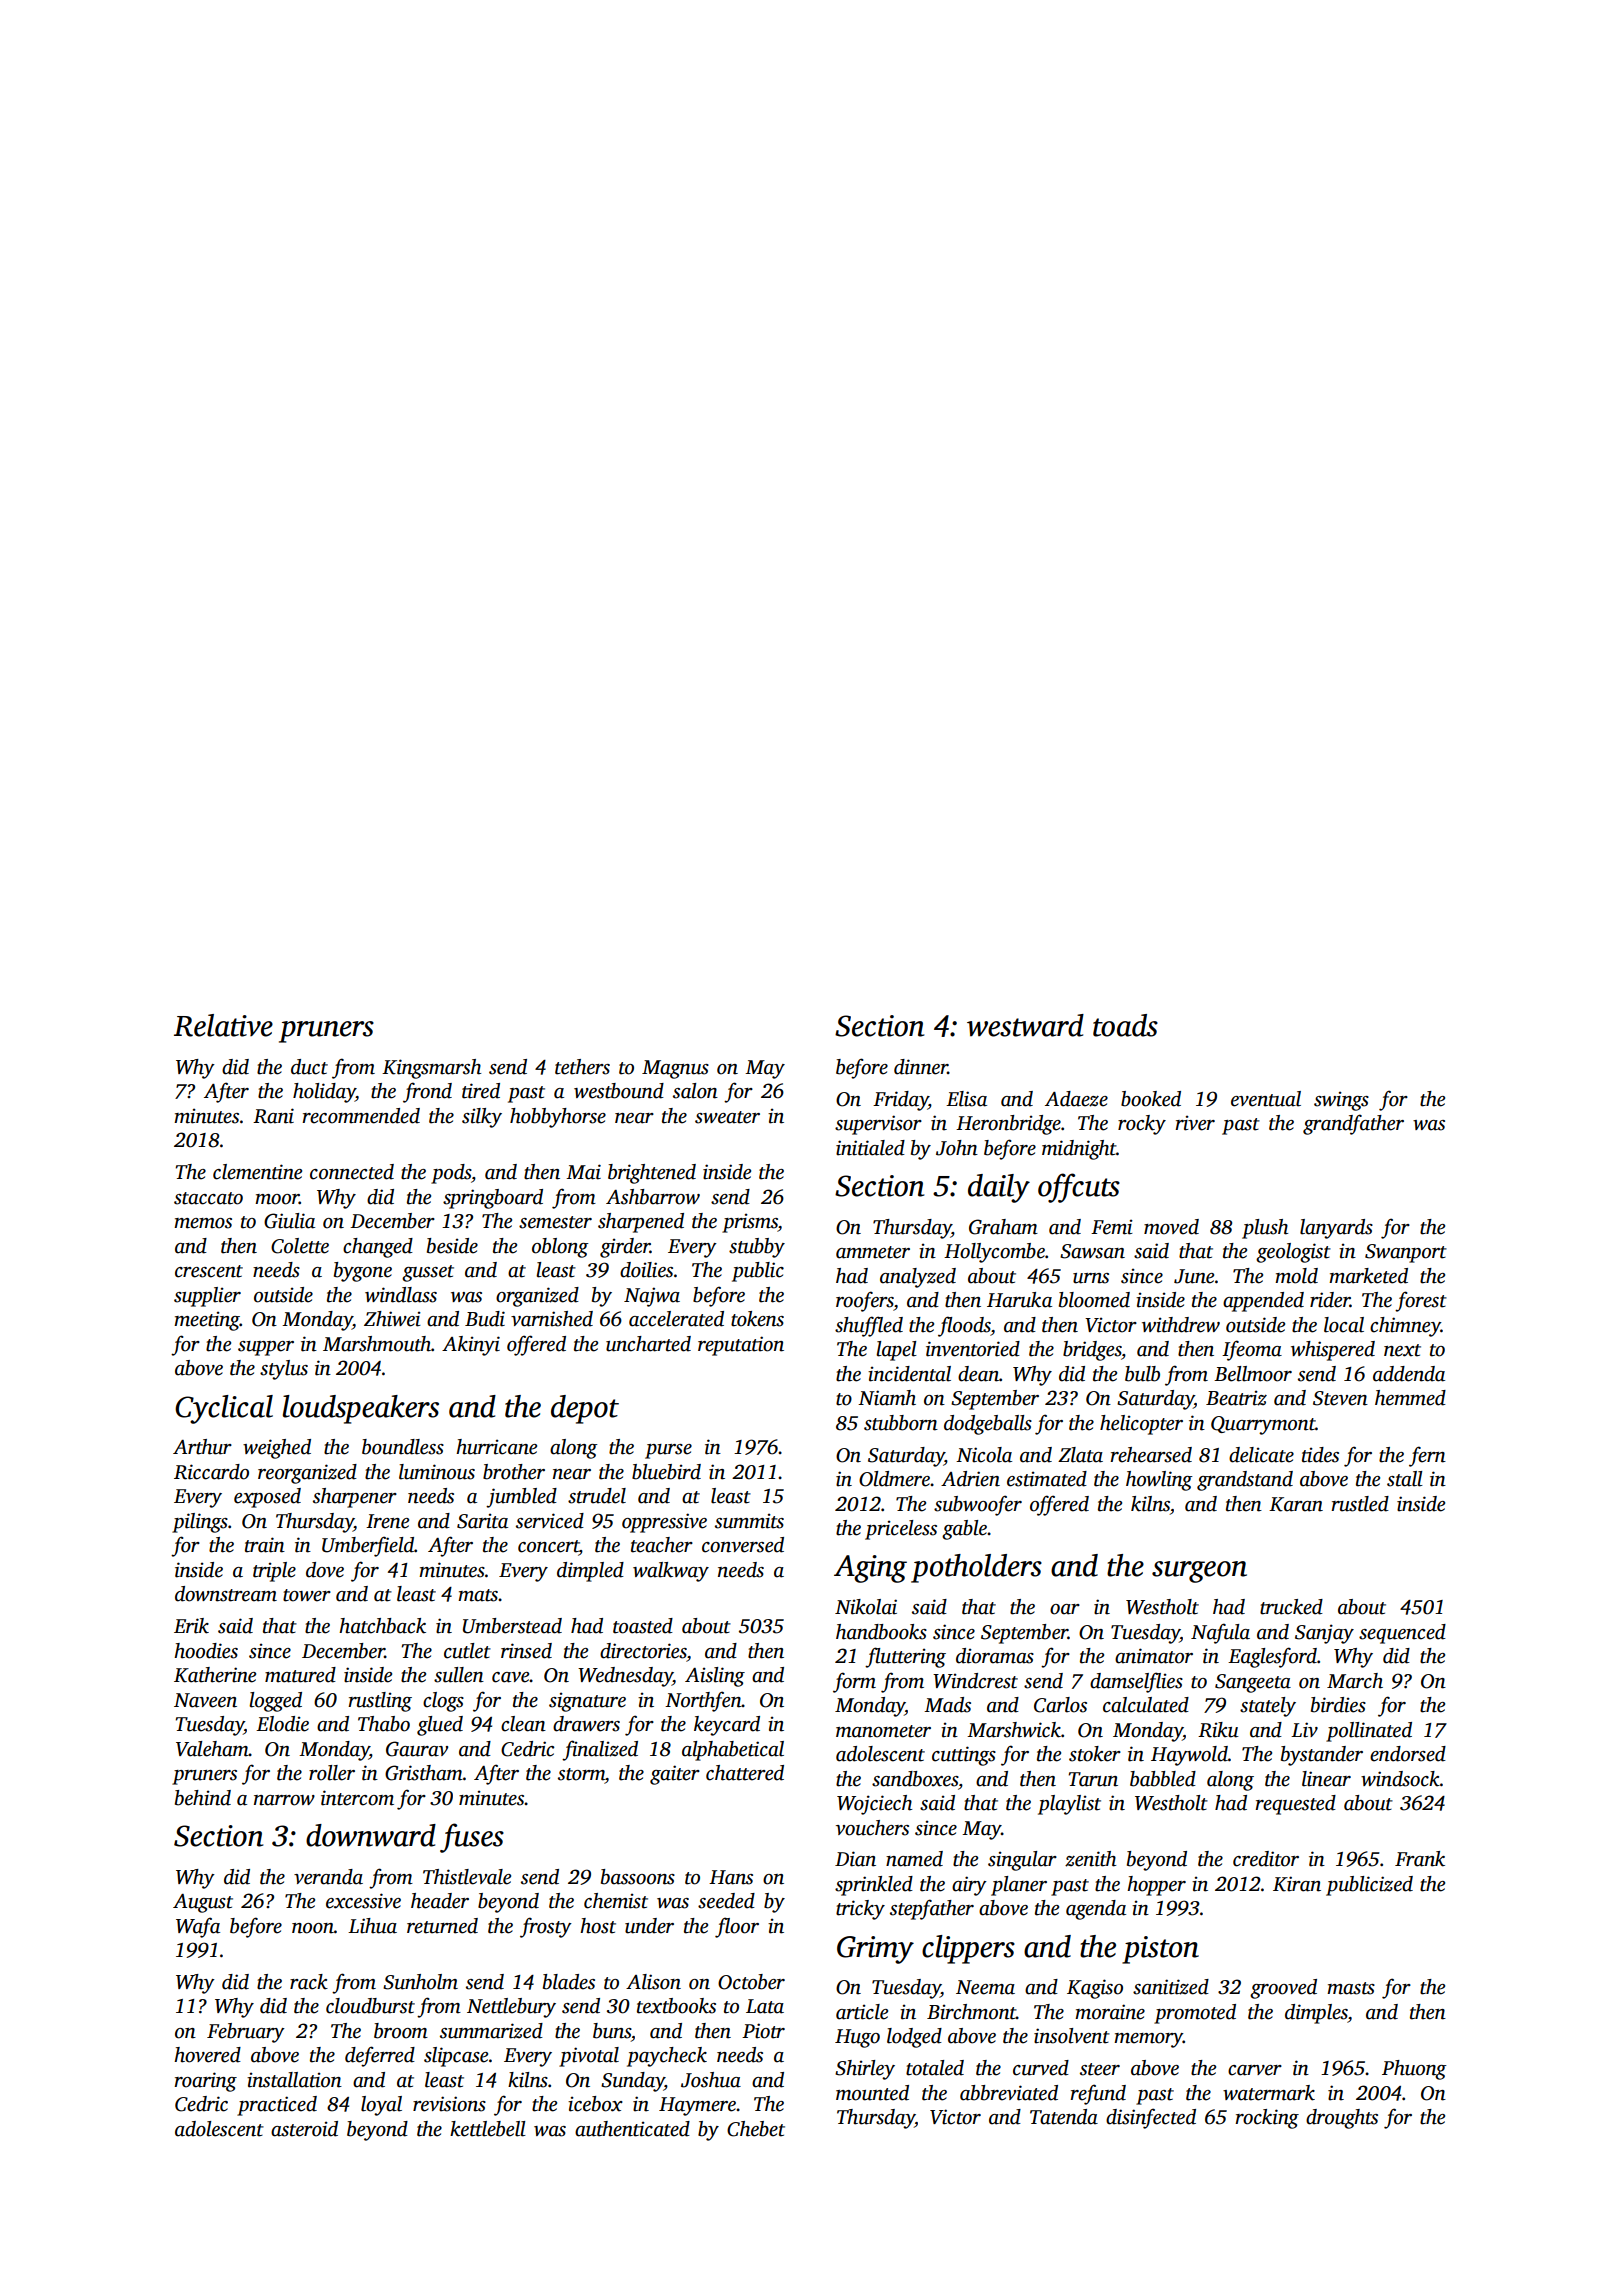 This document has height=2292, width=1620. What do you see at coordinates (223, 1025) in the document?
I see `Relative` at bounding box center [223, 1025].
